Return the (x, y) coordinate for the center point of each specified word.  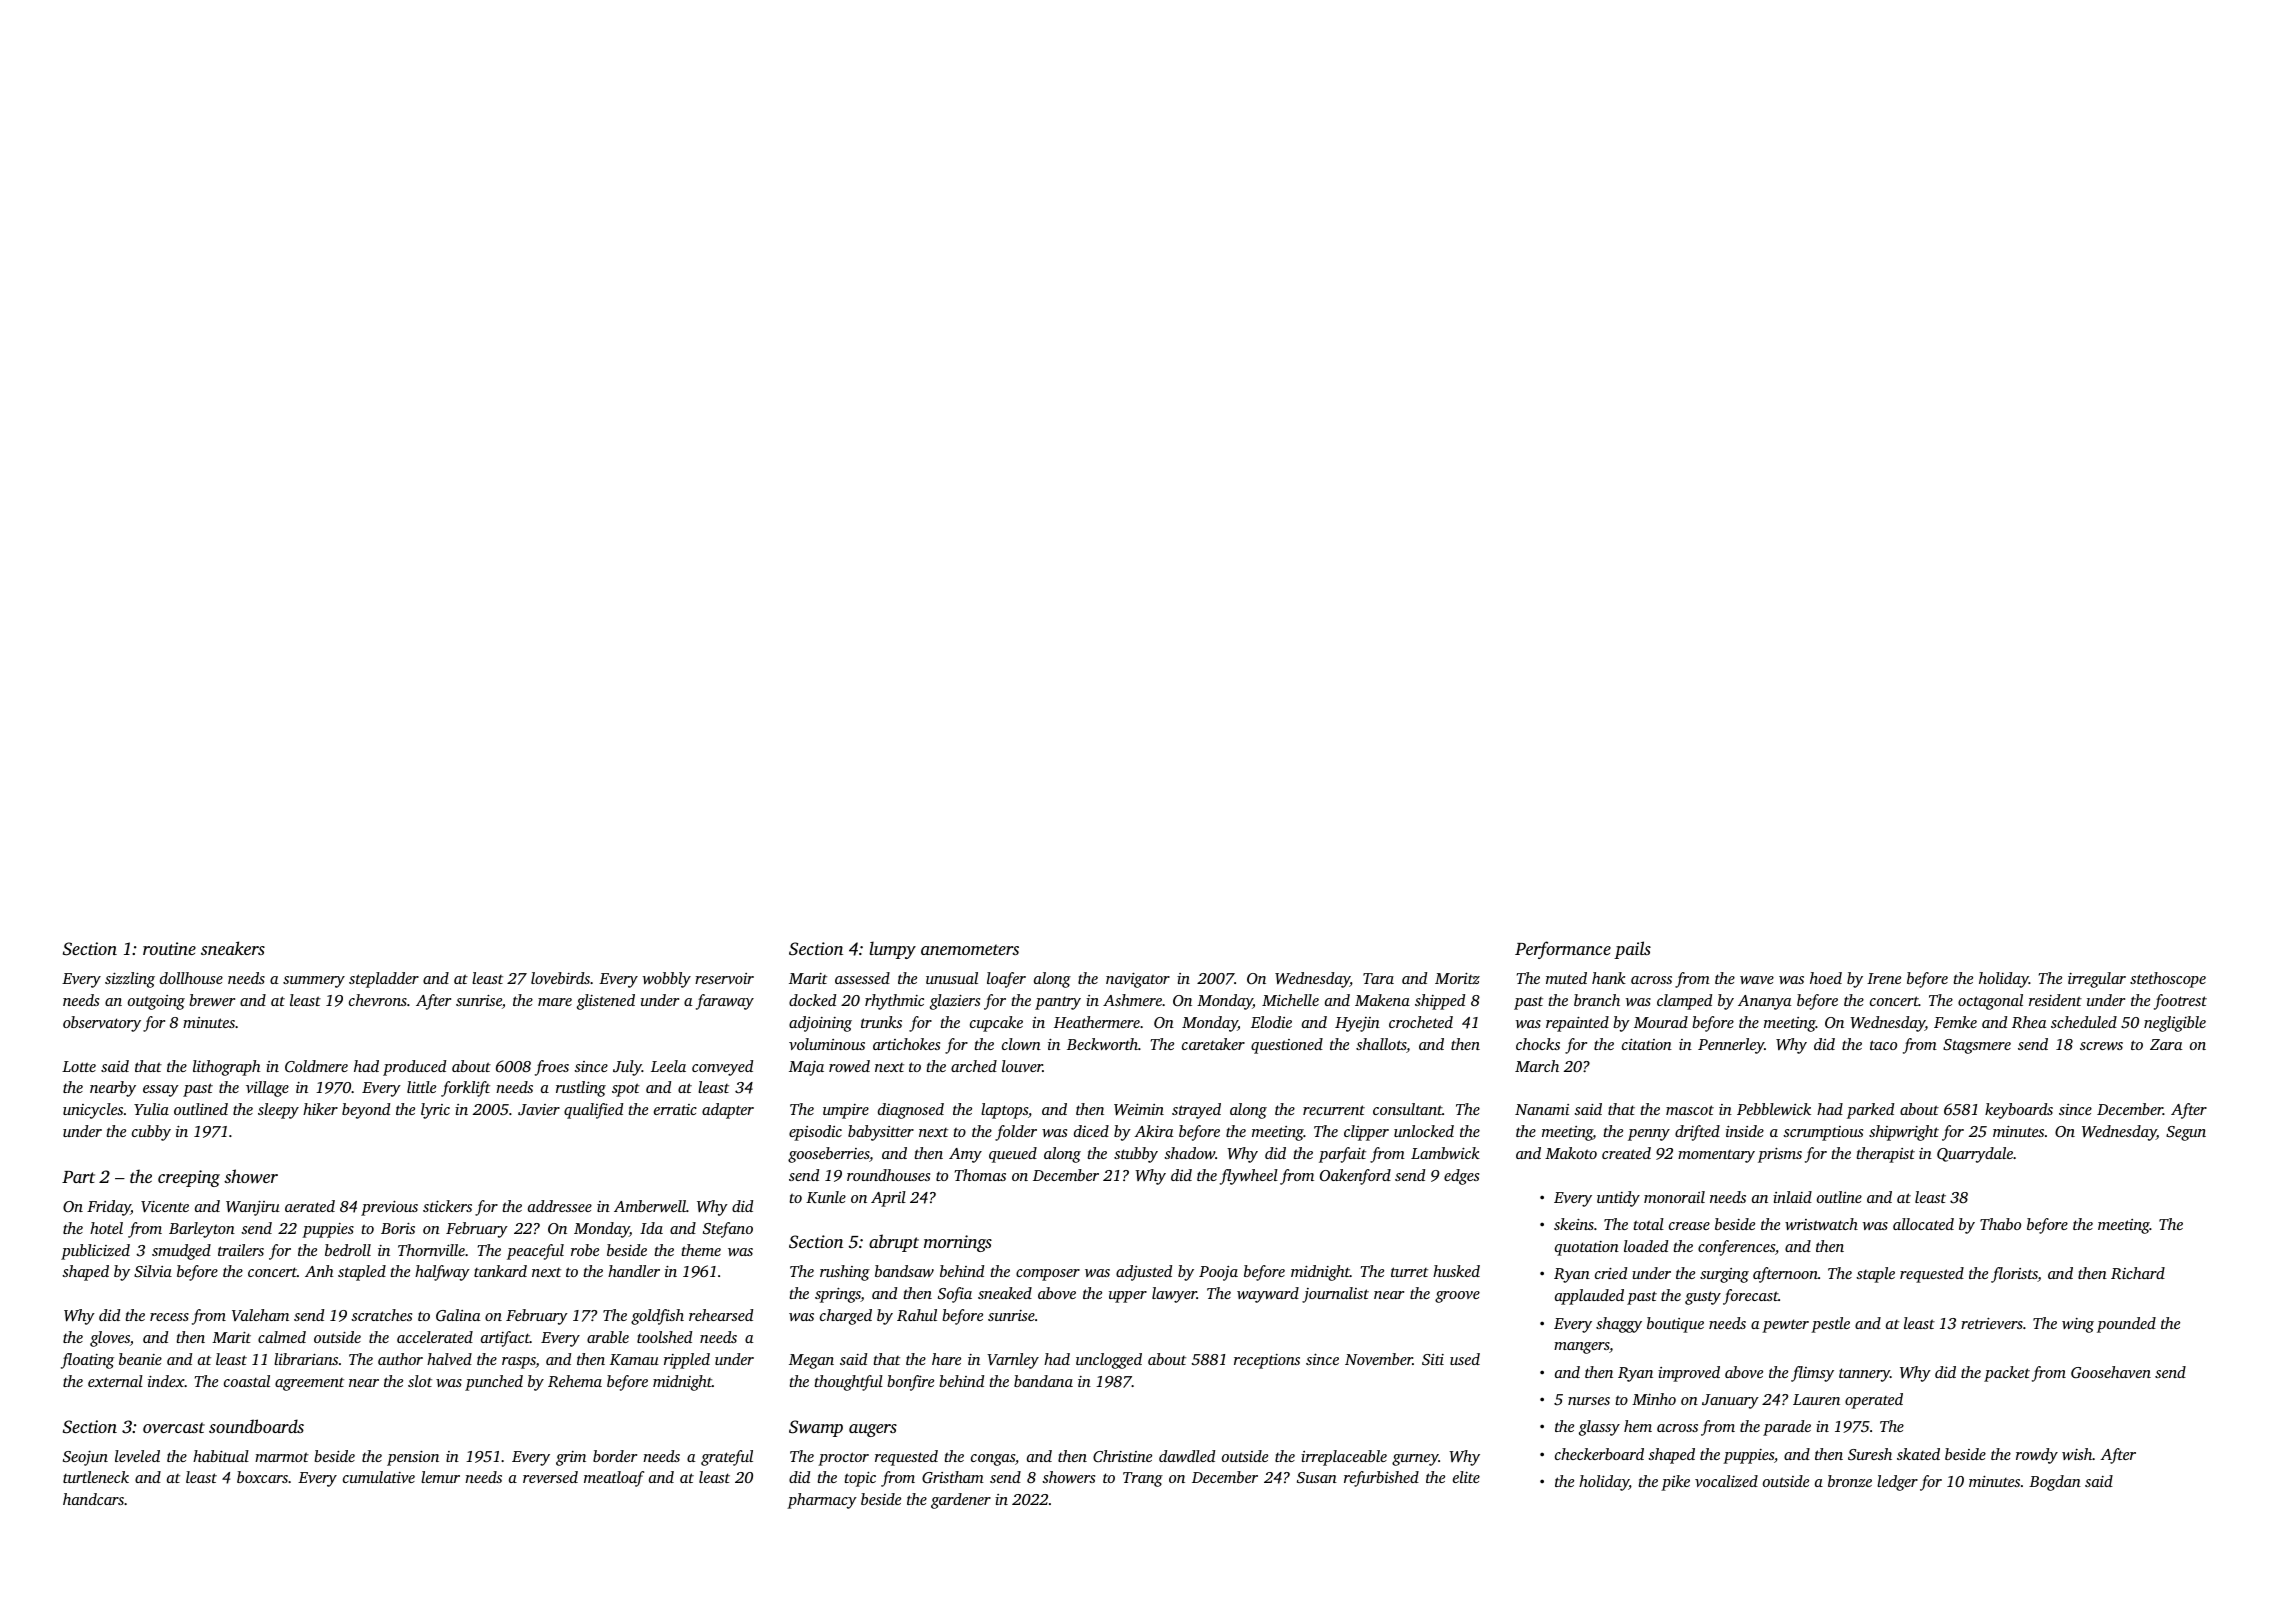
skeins (1574, 1224)
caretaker (1213, 1044)
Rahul (917, 1315)
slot (420, 1381)
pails (1632, 950)
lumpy (892, 950)
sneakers (233, 948)
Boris (398, 1228)
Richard (2138, 1273)
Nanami (1542, 1109)
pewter (1785, 1326)
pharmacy (822, 1501)
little (421, 1087)
